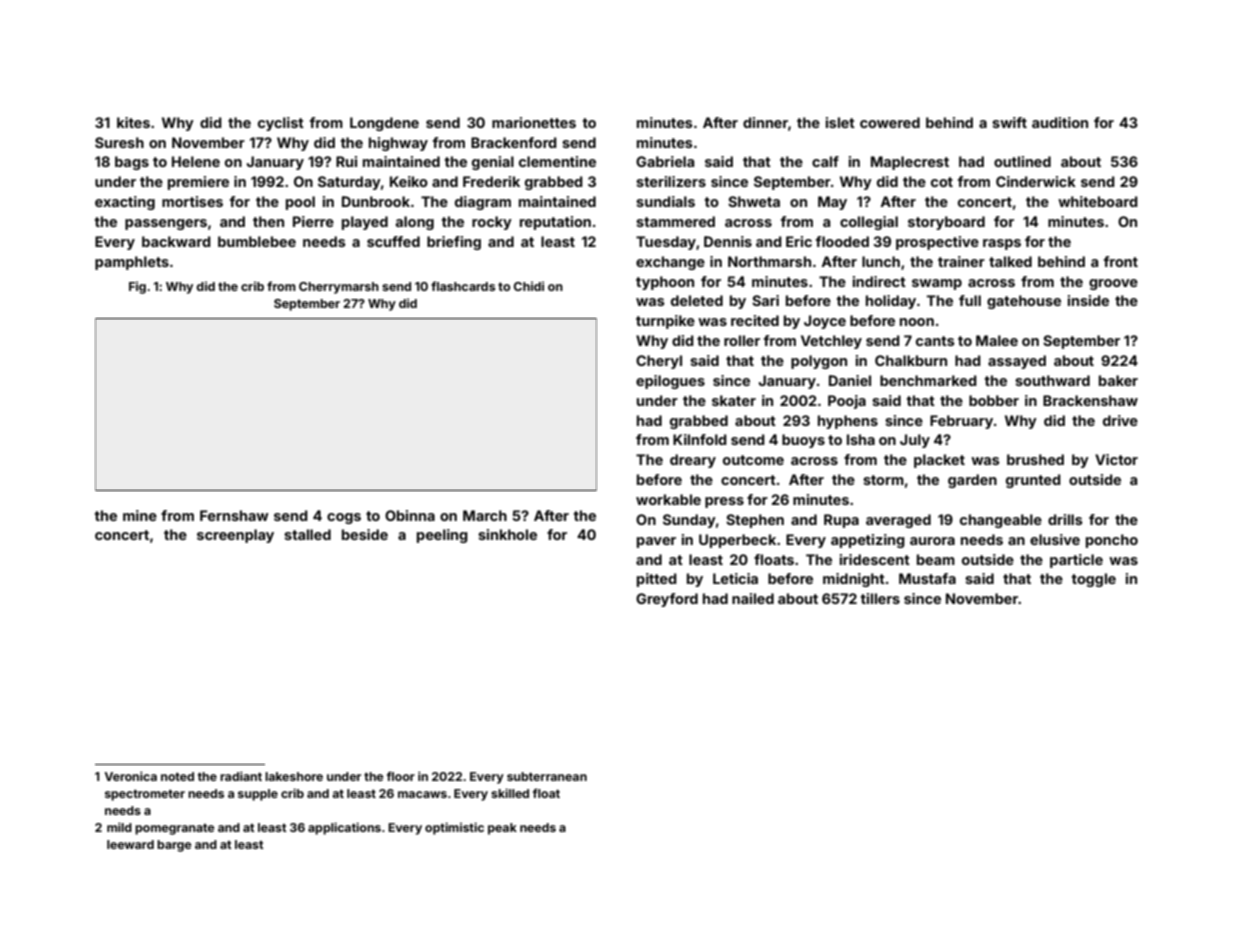 The image size is (1233, 952). What do you see at coordinates (1060, 122) in the screenshot?
I see `audition` at bounding box center [1060, 122].
